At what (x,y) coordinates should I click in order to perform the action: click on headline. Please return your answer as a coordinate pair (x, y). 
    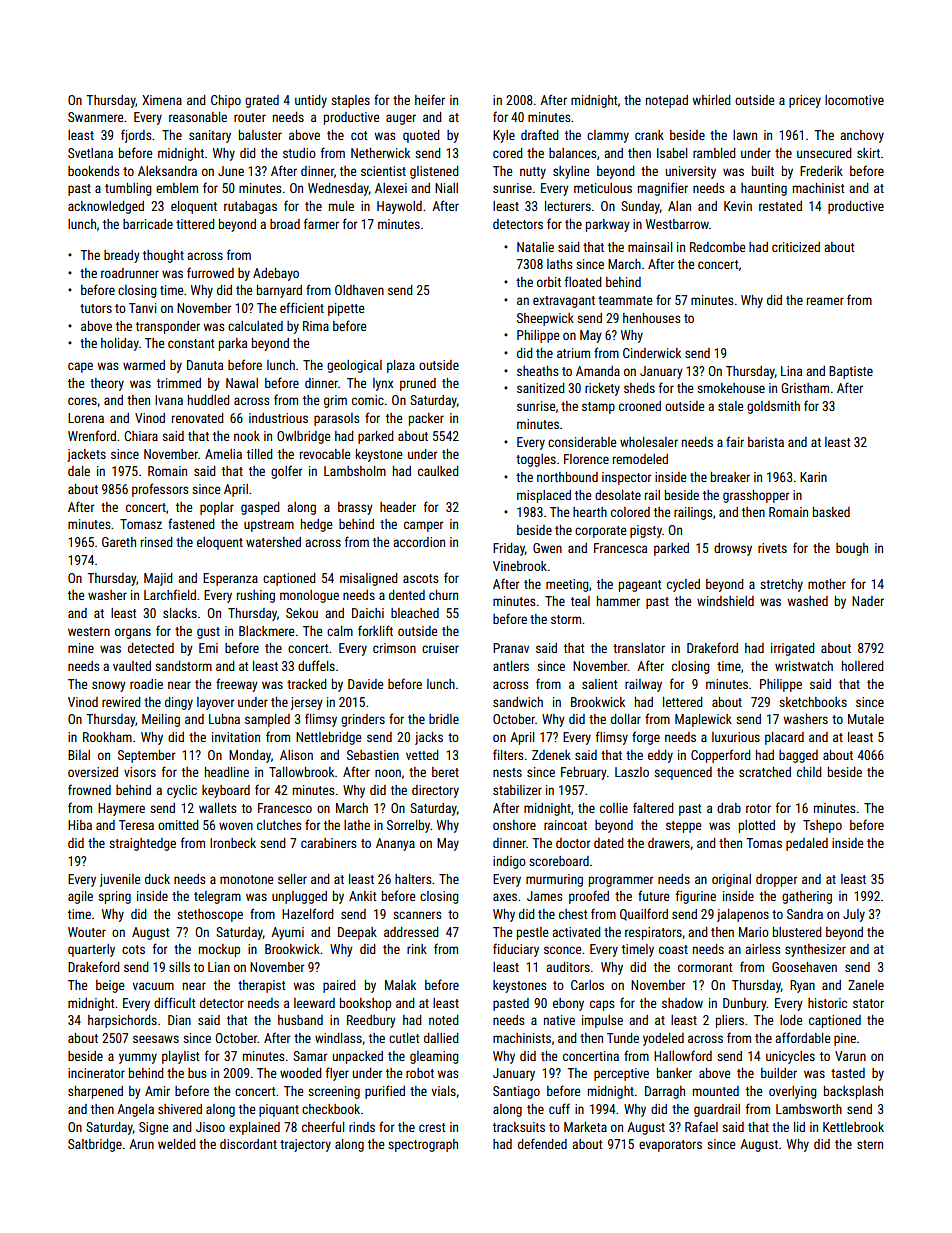
    Looking at the image, I should click on (227, 772).
